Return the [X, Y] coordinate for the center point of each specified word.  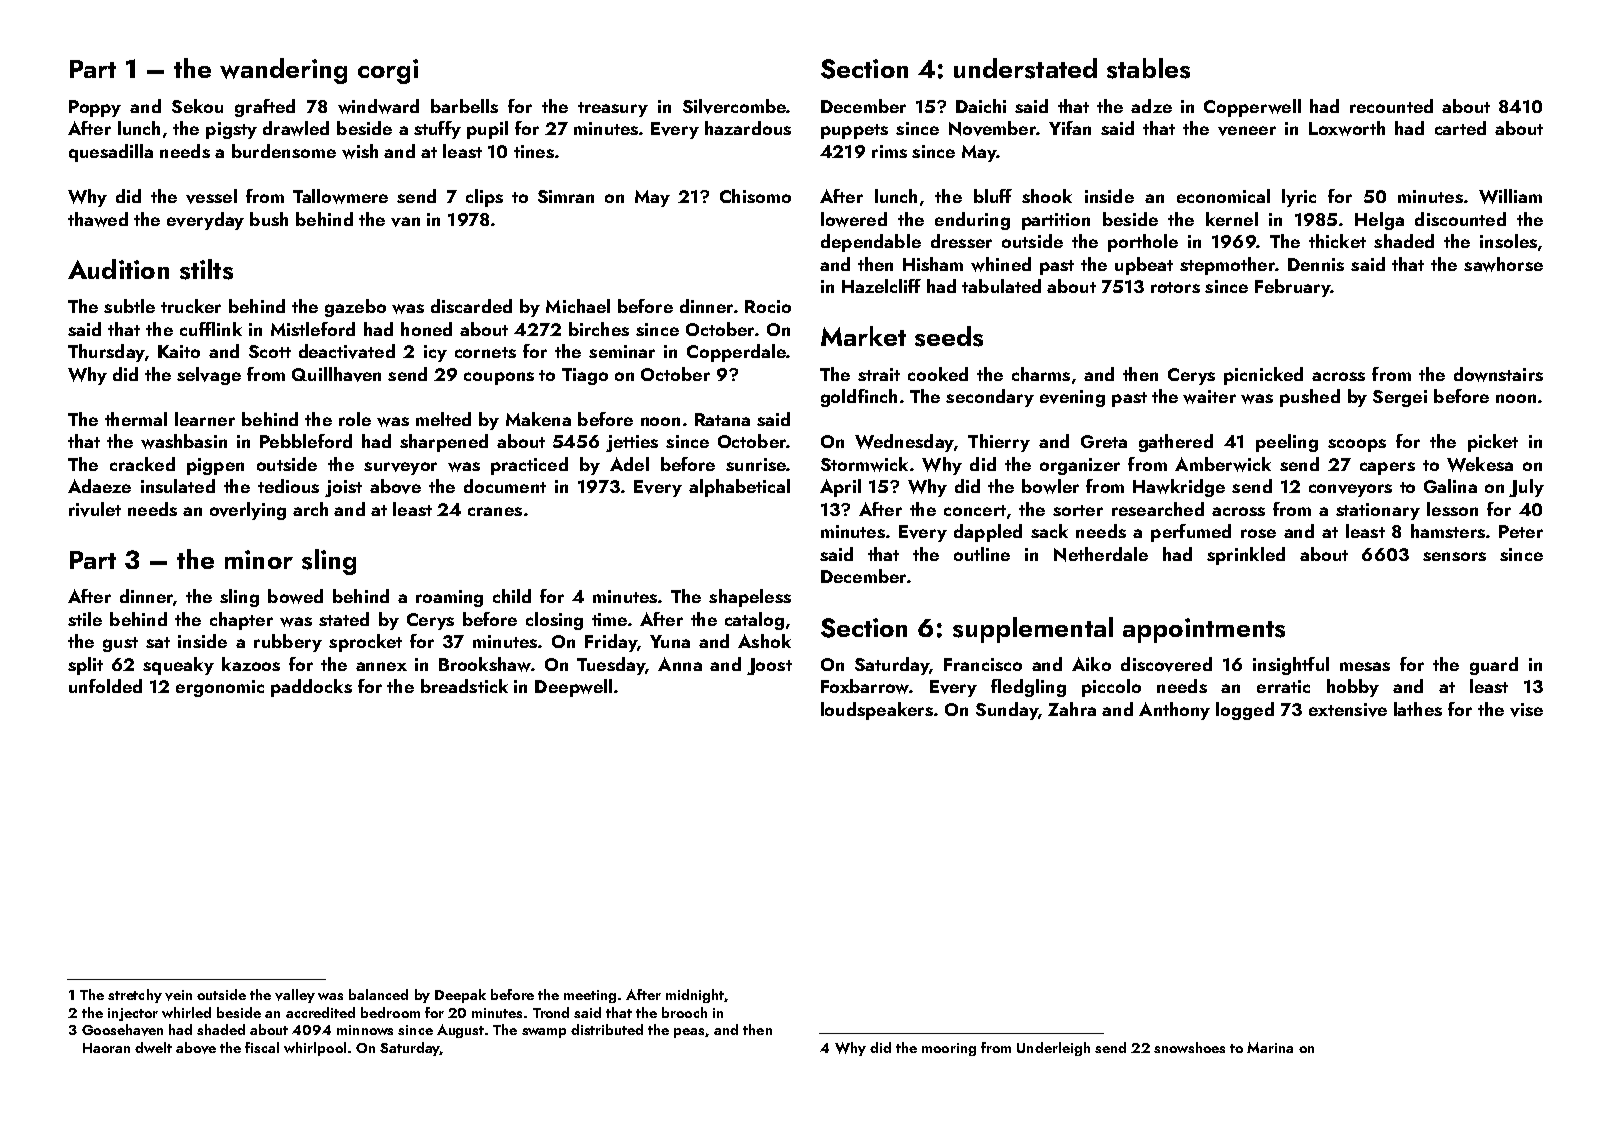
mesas [1365, 666]
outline [982, 554]
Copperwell [1252, 108]
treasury [613, 109]
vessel [211, 196]
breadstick [464, 686]
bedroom [390, 1012]
